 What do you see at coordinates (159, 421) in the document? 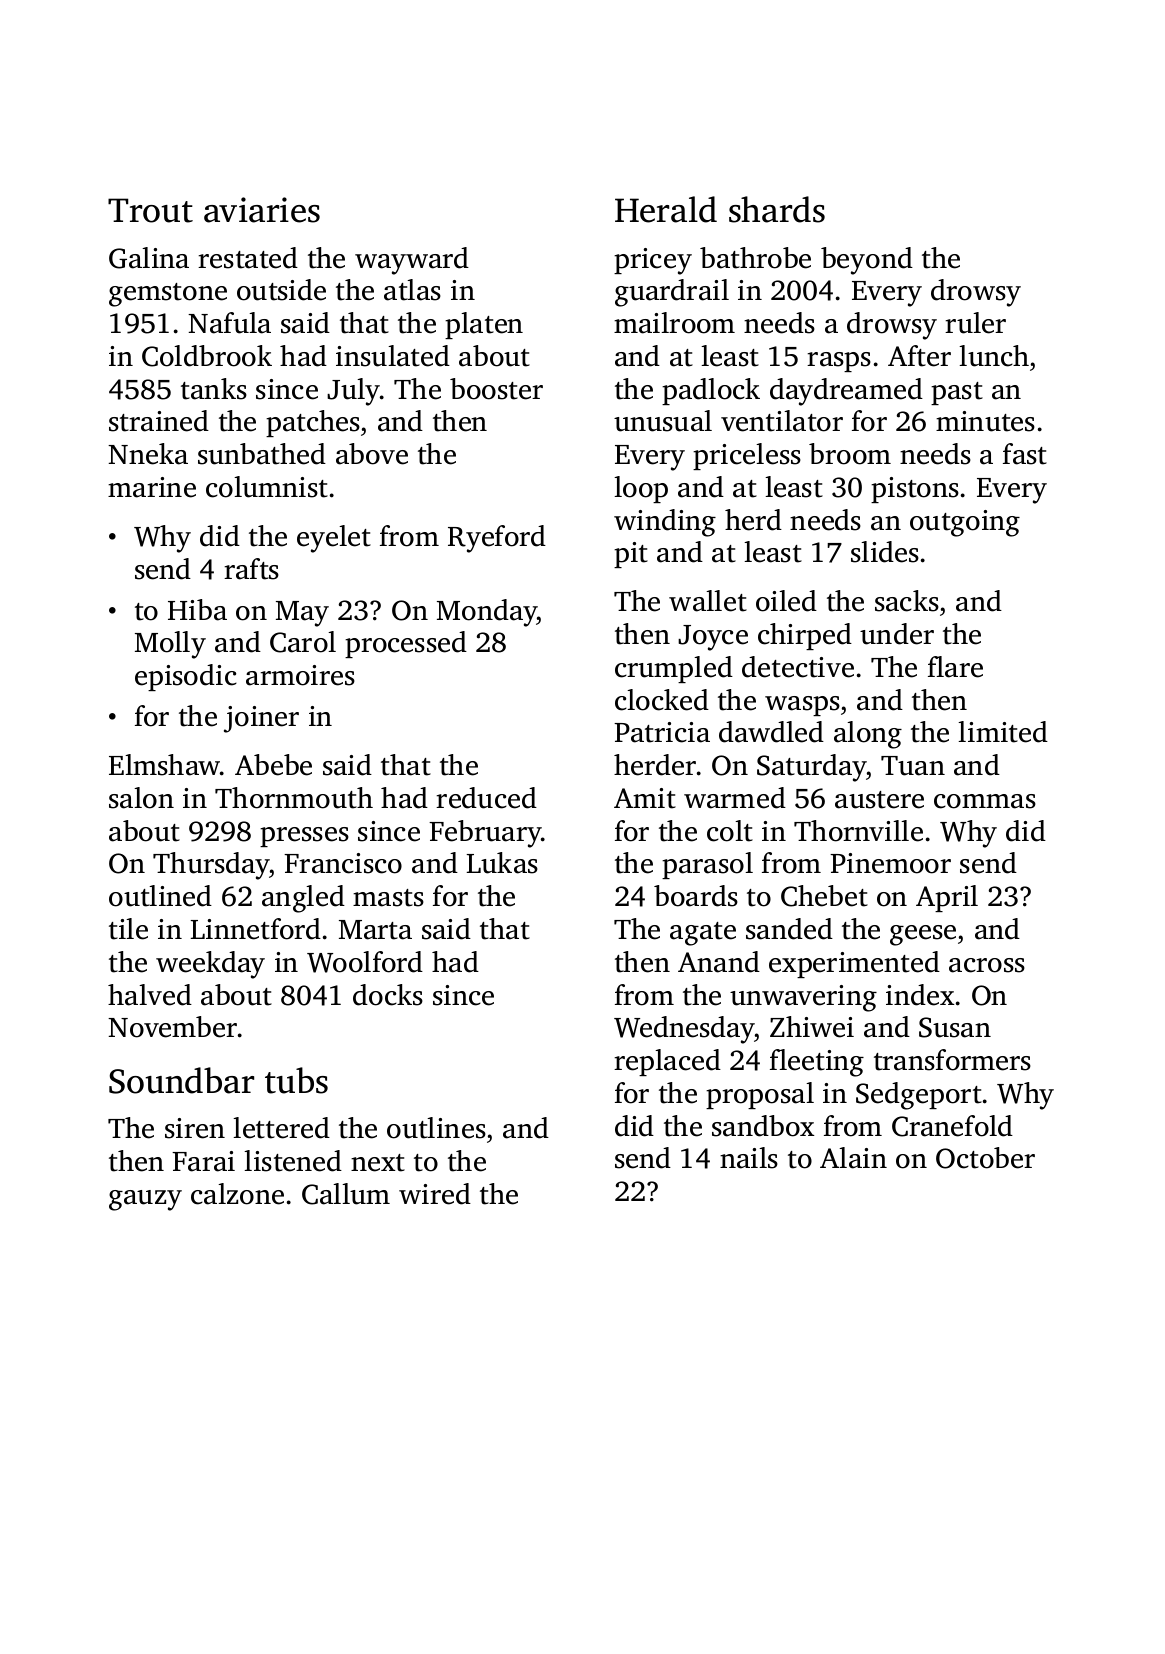
I see `strained` at bounding box center [159, 421].
